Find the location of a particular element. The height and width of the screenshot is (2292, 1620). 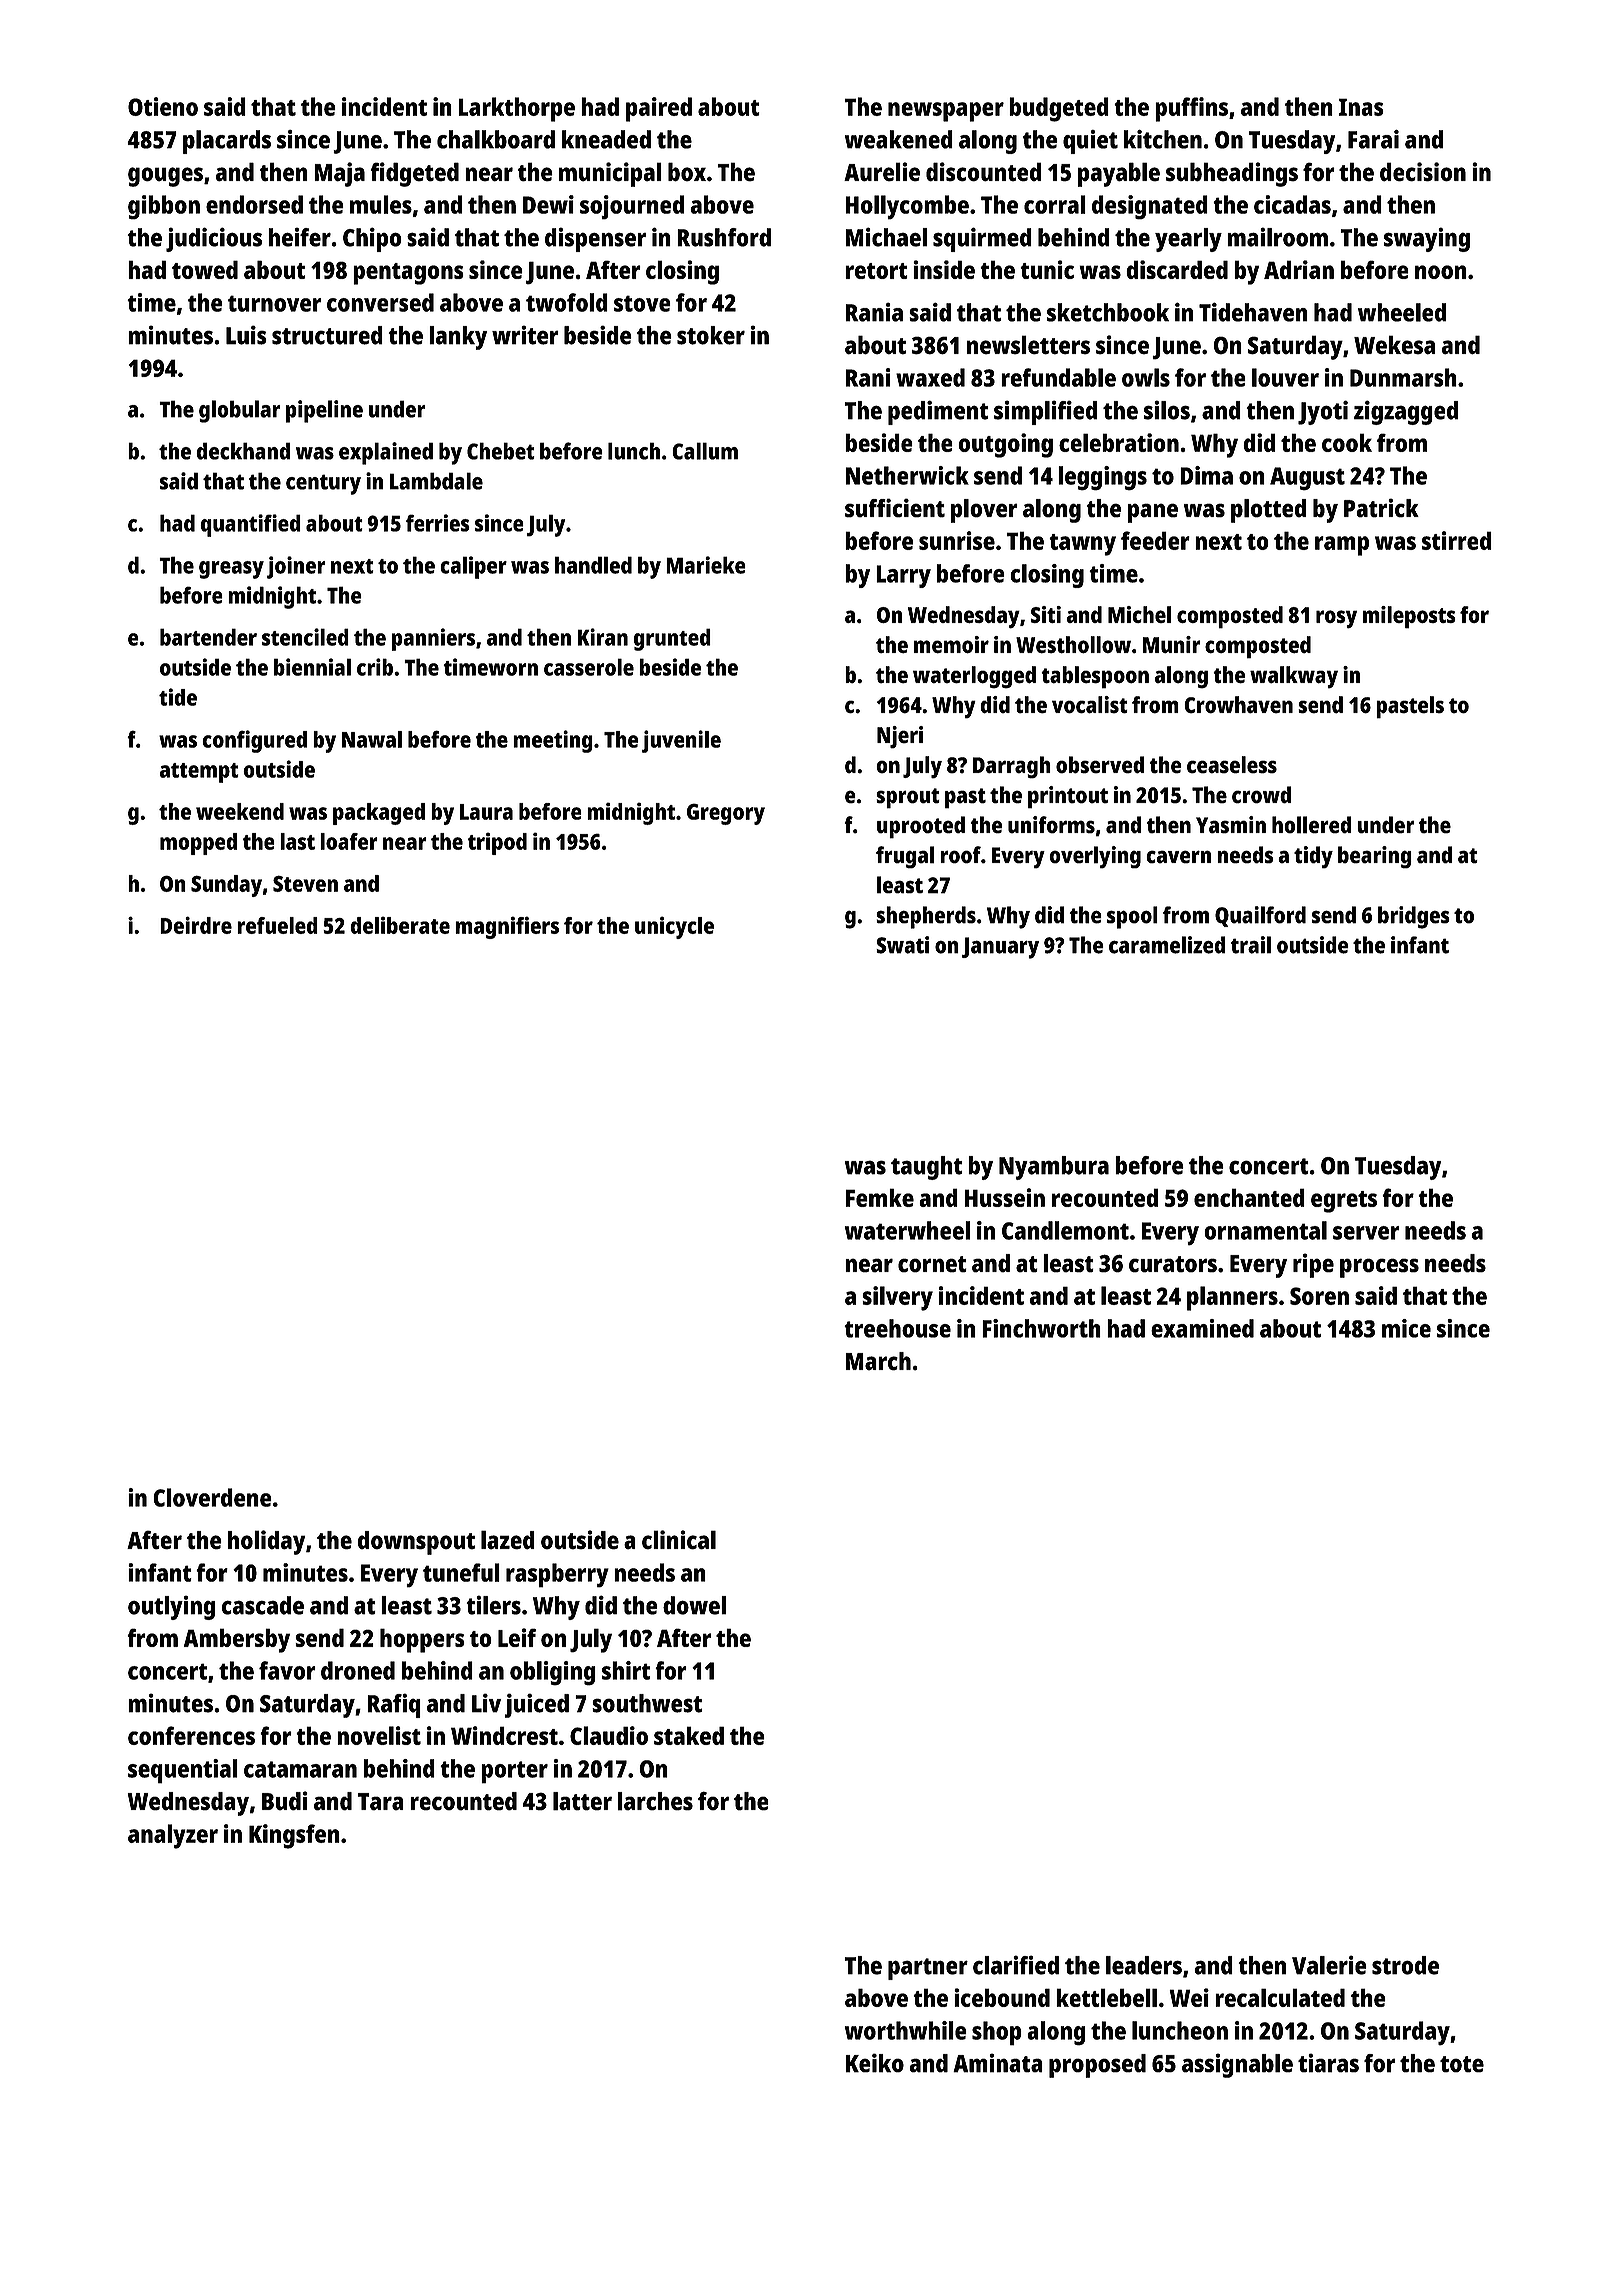

favor is located at coordinates (287, 1670).
